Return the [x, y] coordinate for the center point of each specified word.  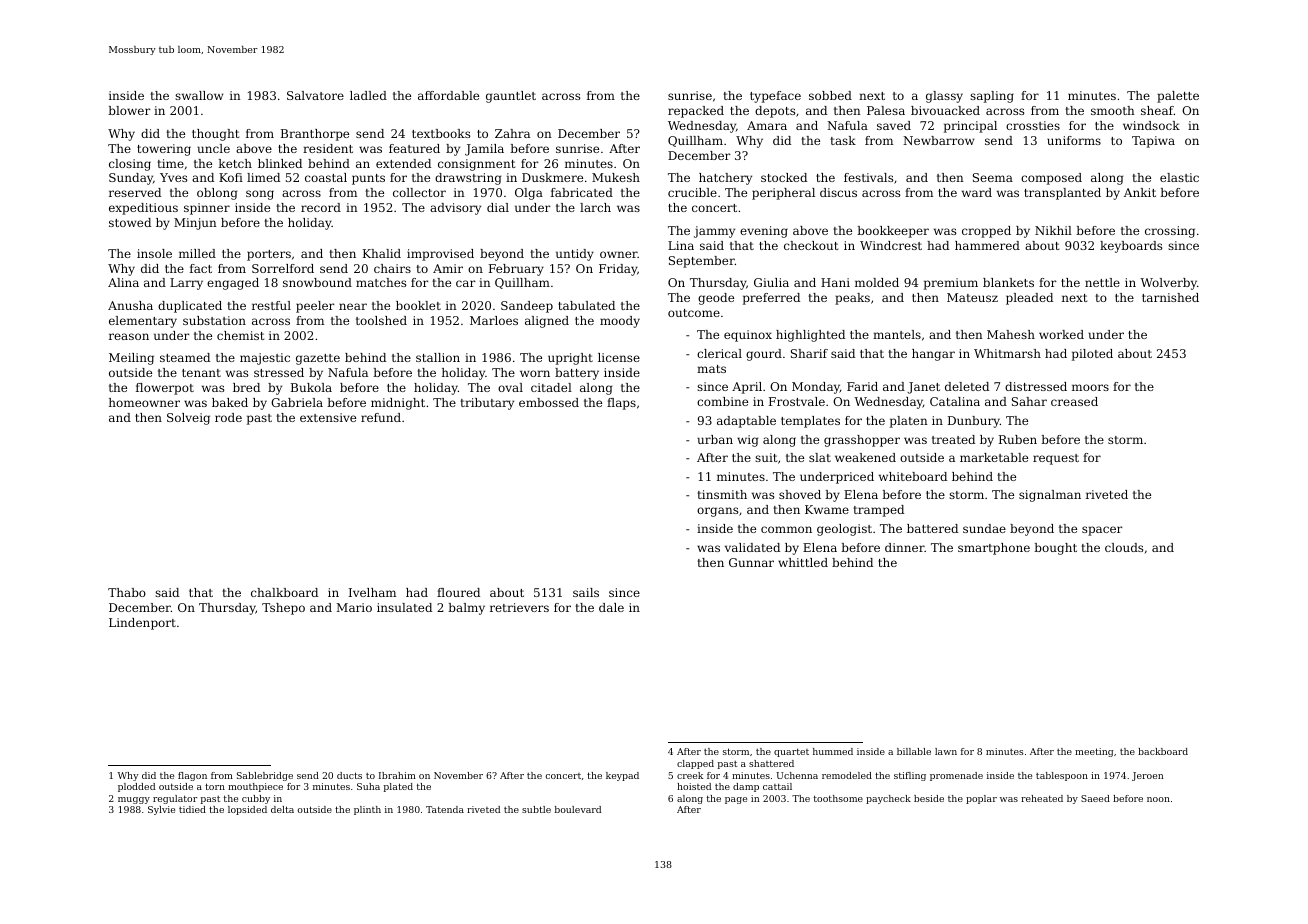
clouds [1124, 547]
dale [611, 607]
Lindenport [142, 624]
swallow [199, 95]
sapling [992, 97]
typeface [775, 97]
